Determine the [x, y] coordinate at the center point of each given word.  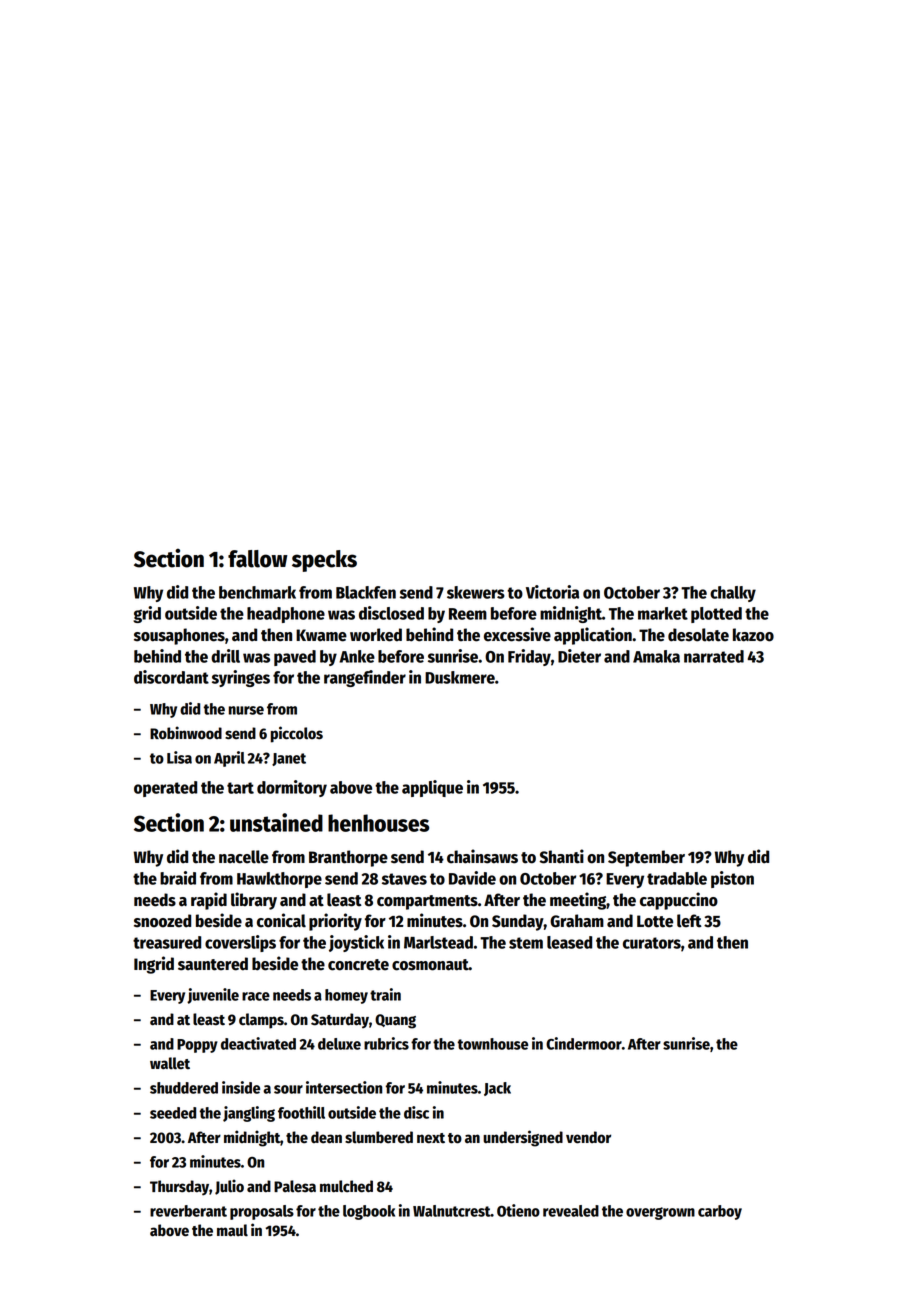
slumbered [379, 1137]
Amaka [656, 656]
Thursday [179, 1188]
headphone [286, 615]
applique [432, 788]
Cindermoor [584, 1043]
